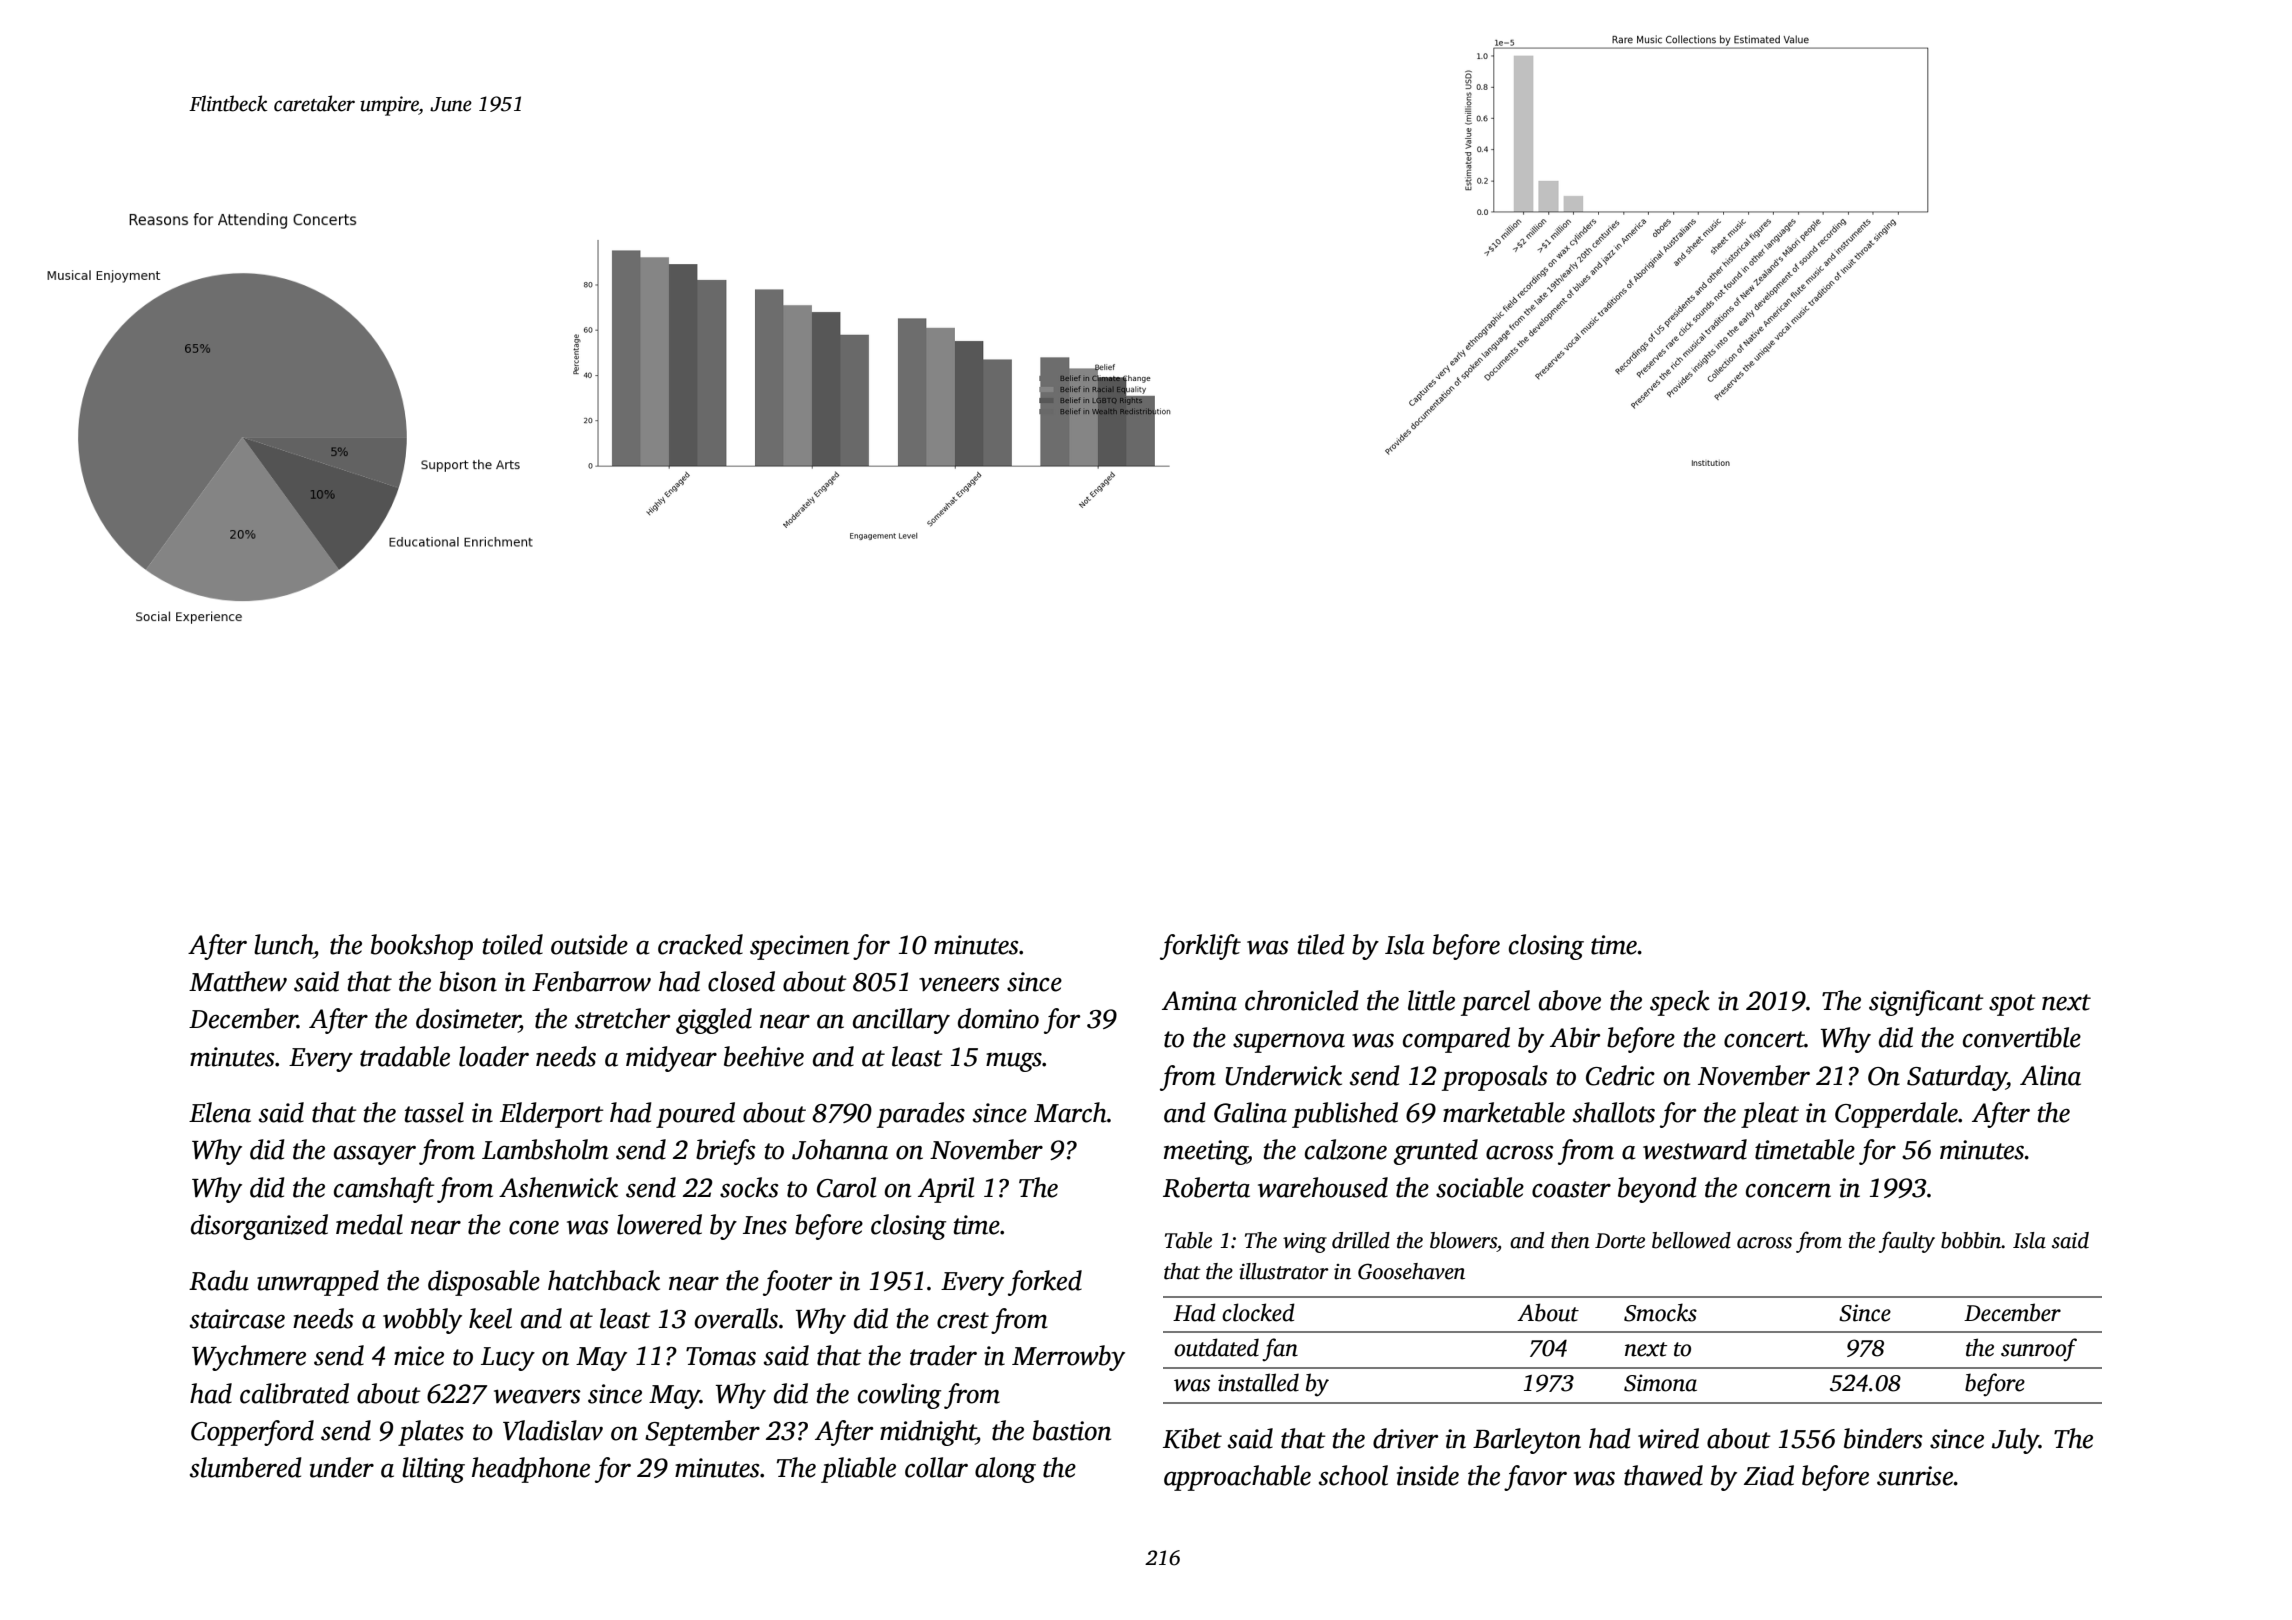 The height and width of the document is (1620, 2292). Describe the element at coordinates (1769, 1475) in the document. I see `Ziad` at that location.
